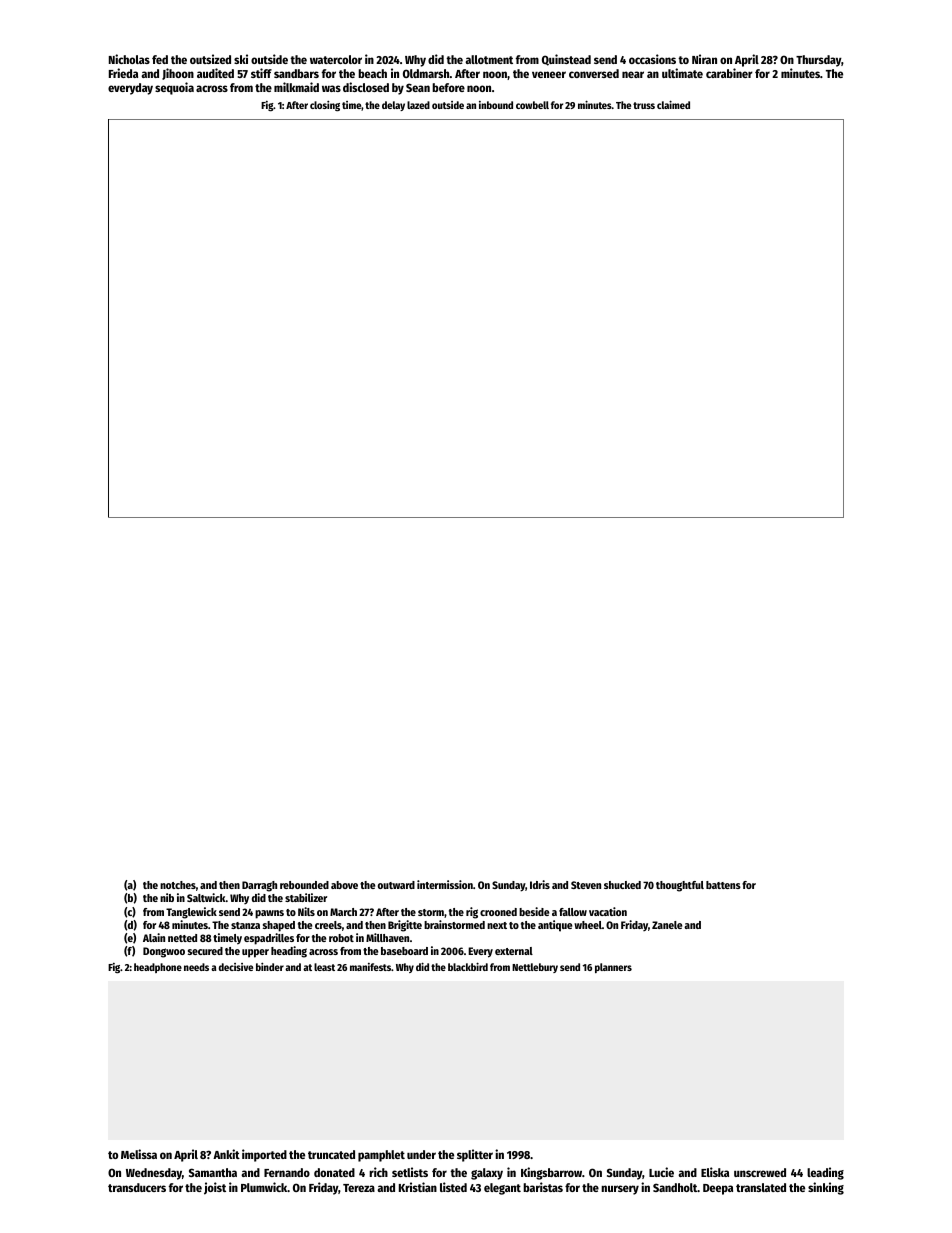  What do you see at coordinates (489, 59) in the document?
I see `allotment` at bounding box center [489, 59].
